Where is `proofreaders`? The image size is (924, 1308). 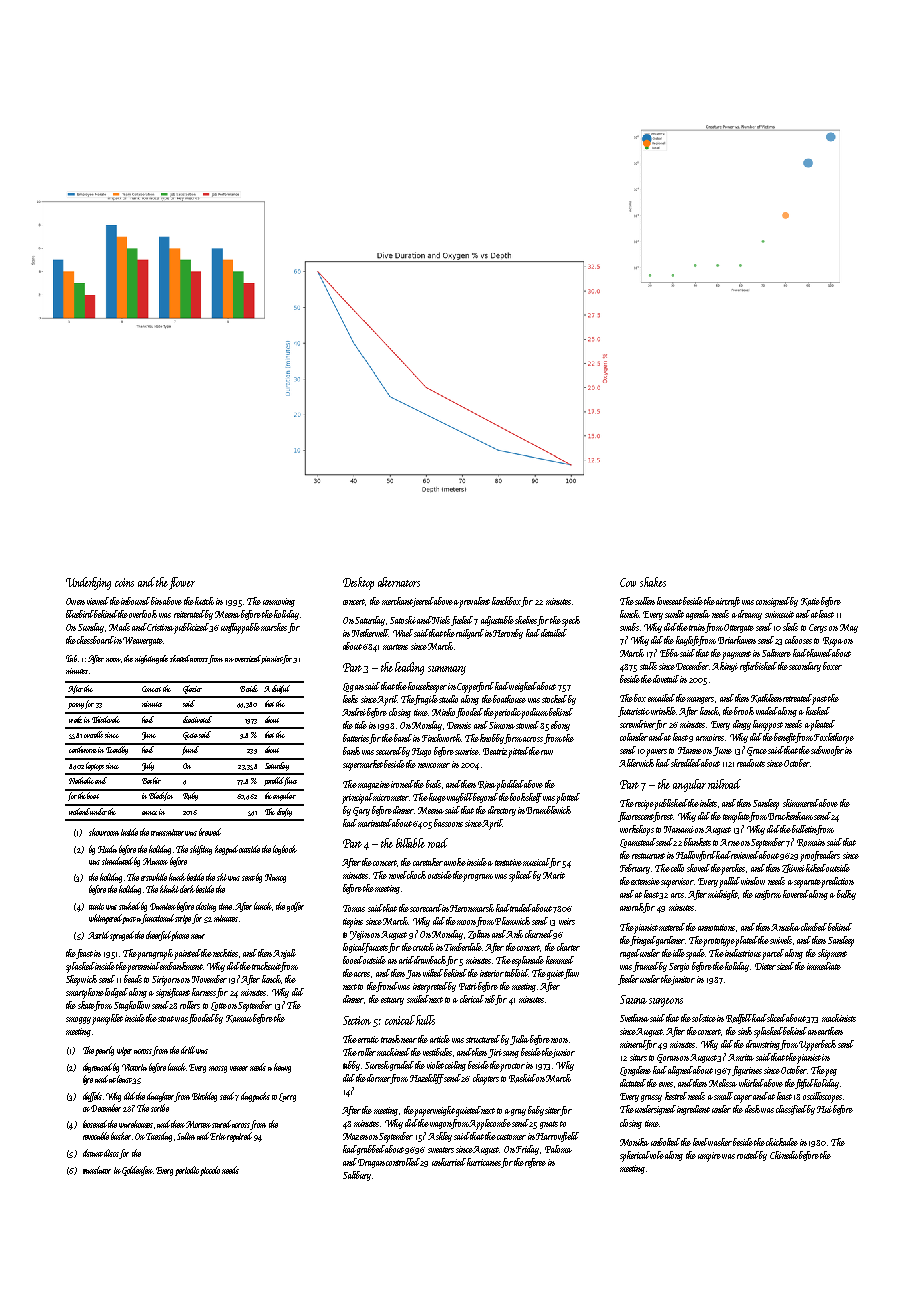
proofreaders is located at coordinates (820, 856).
